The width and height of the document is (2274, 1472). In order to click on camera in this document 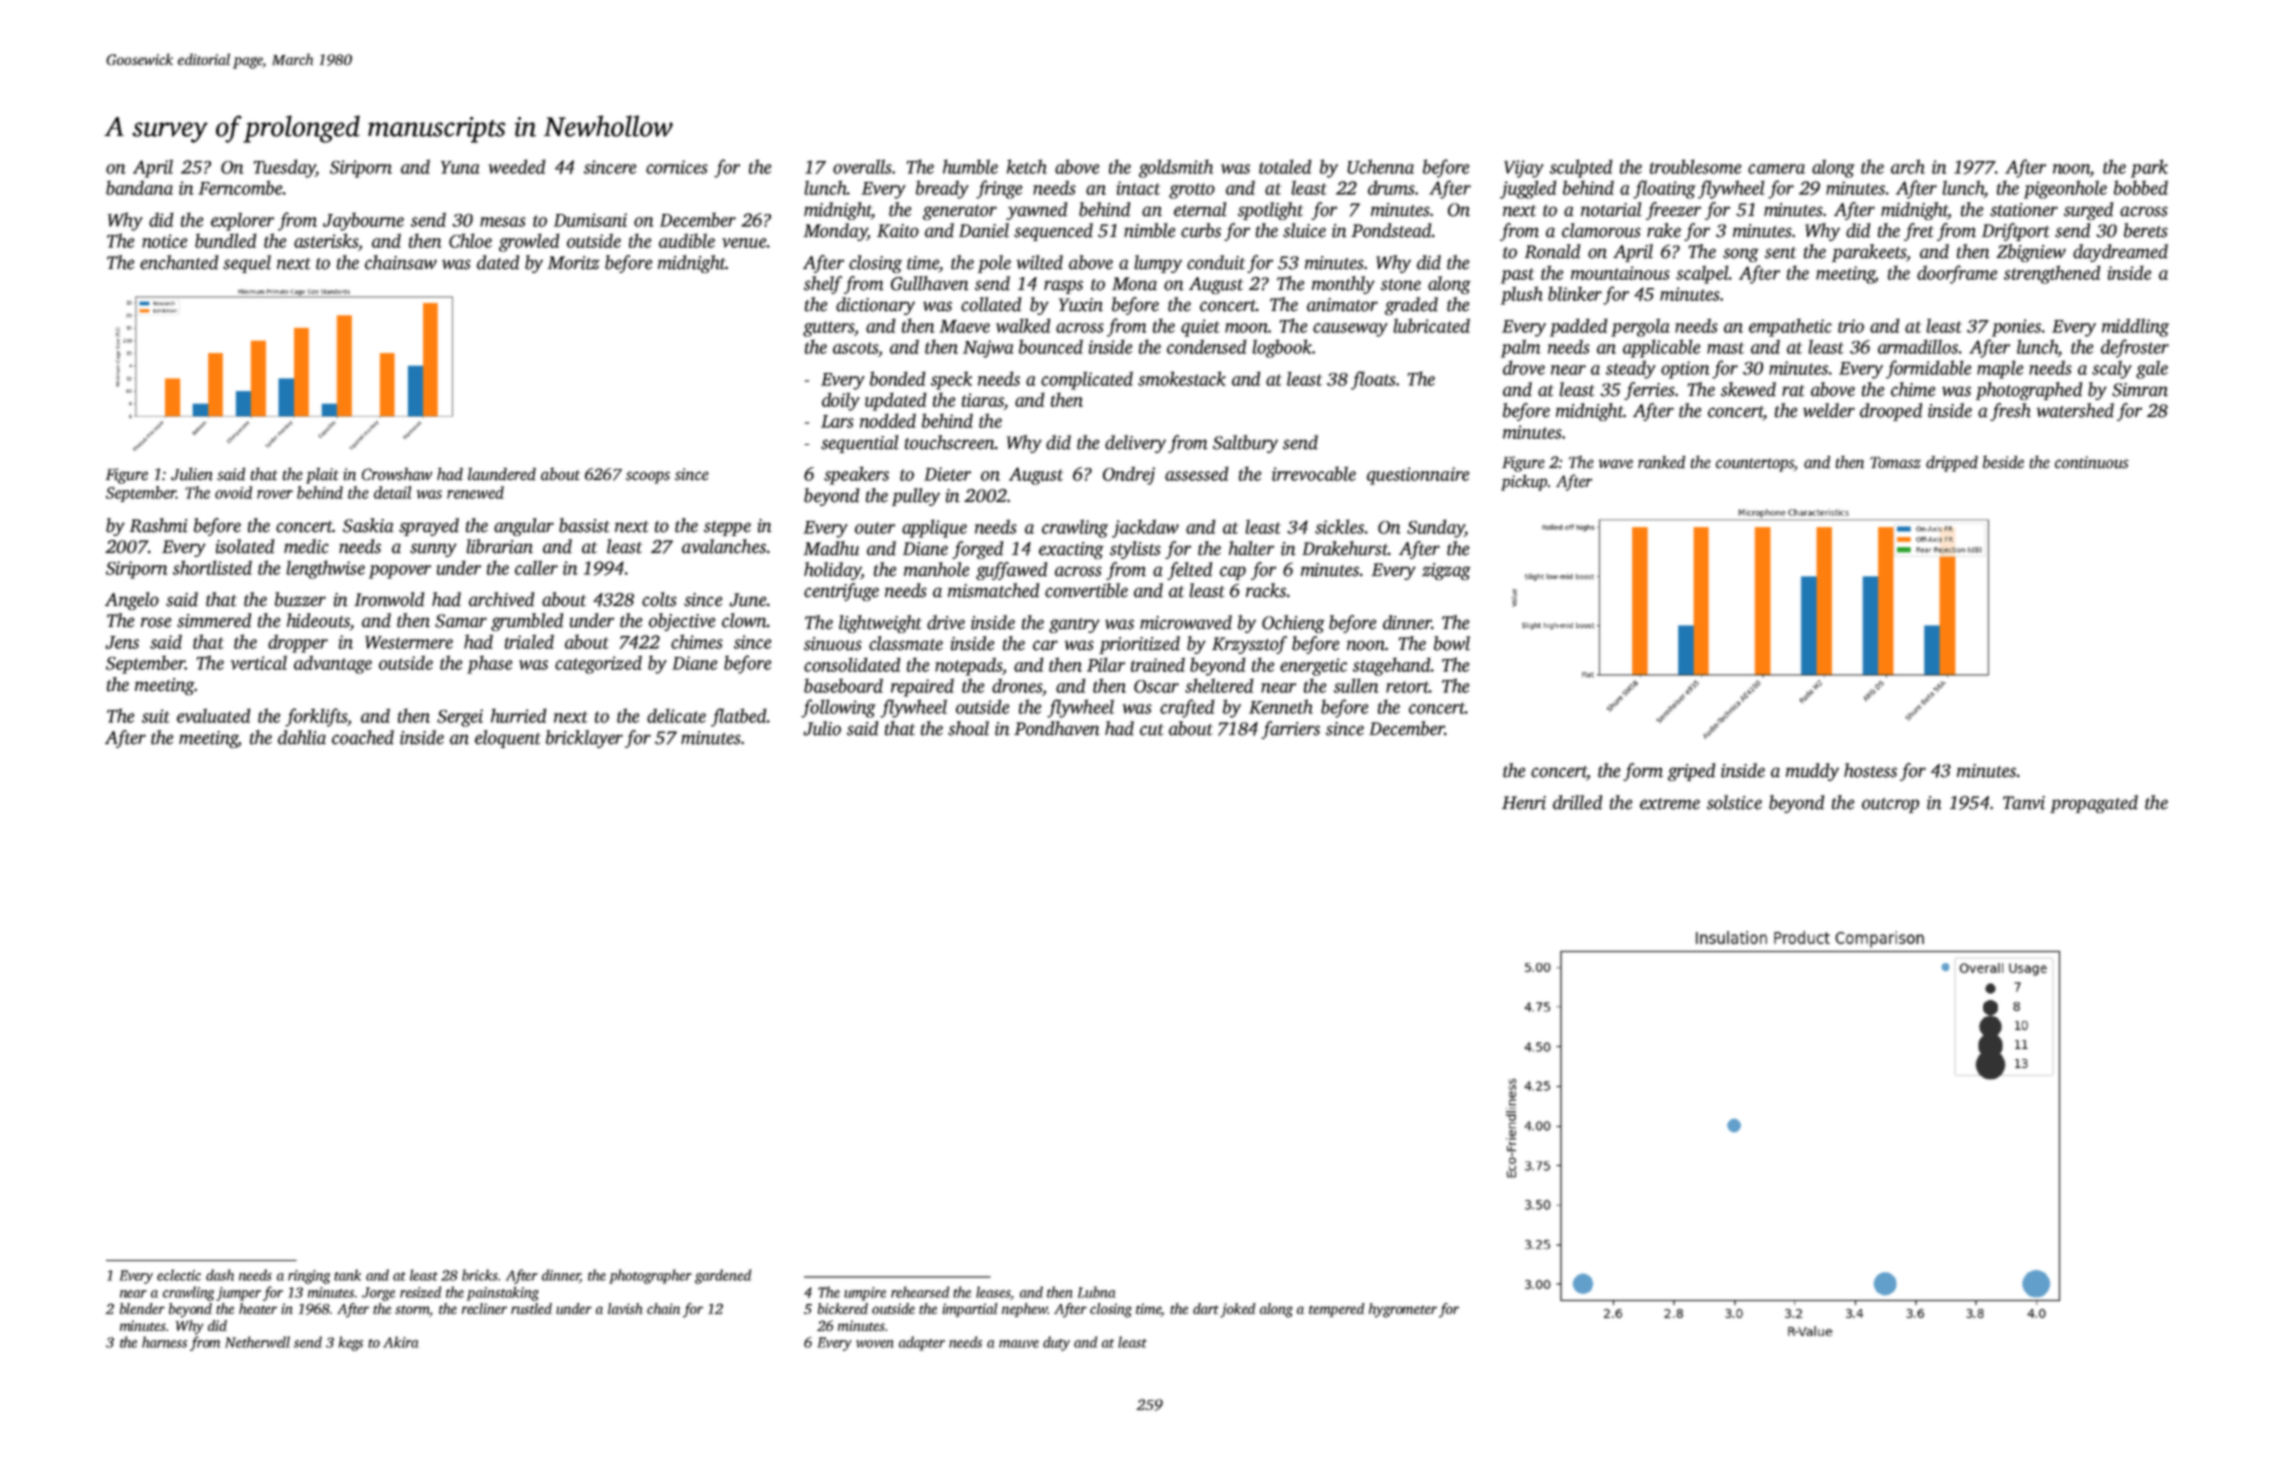, I will do `click(1776, 169)`.
